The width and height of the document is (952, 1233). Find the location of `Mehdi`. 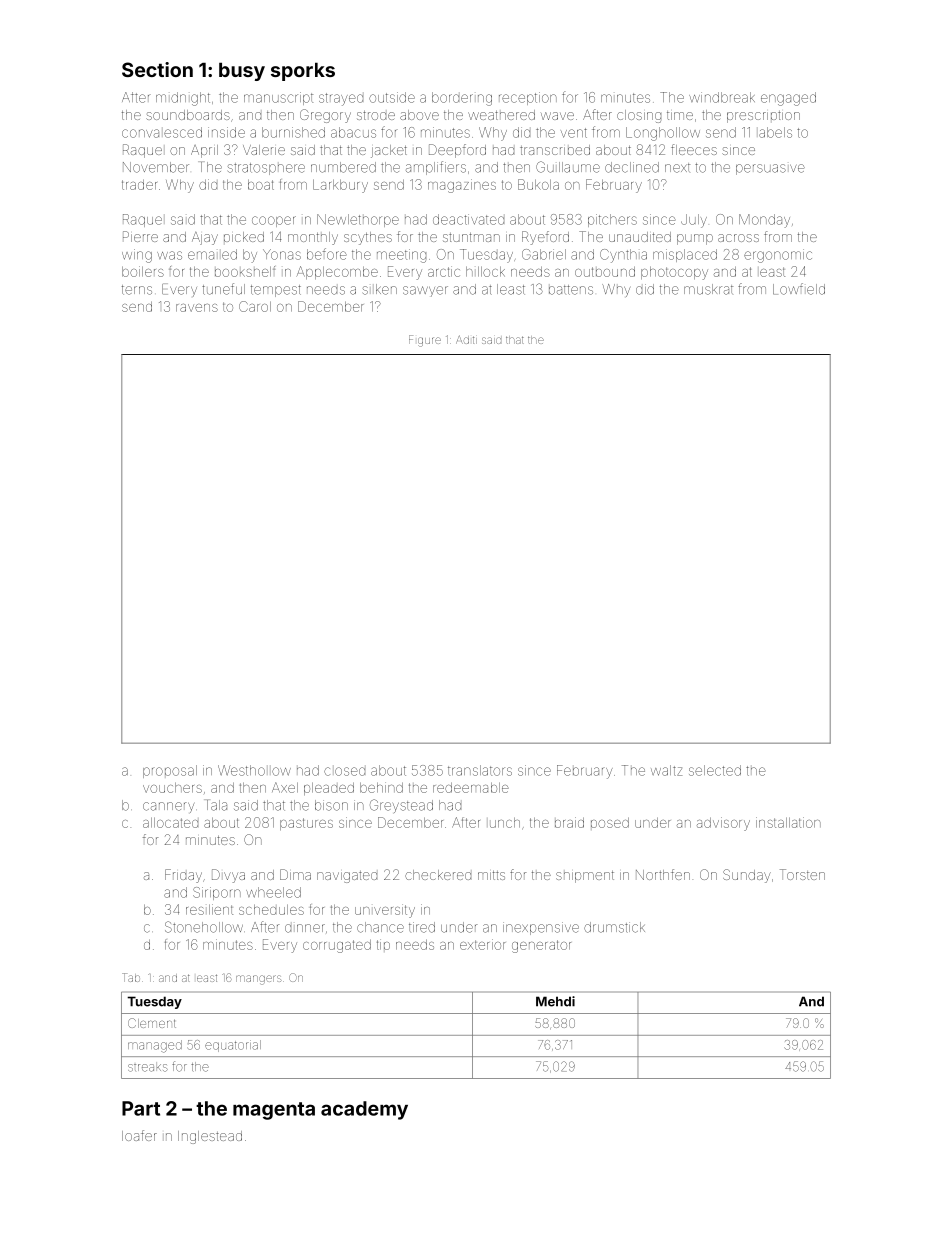

Mehdi is located at coordinates (555, 1001).
